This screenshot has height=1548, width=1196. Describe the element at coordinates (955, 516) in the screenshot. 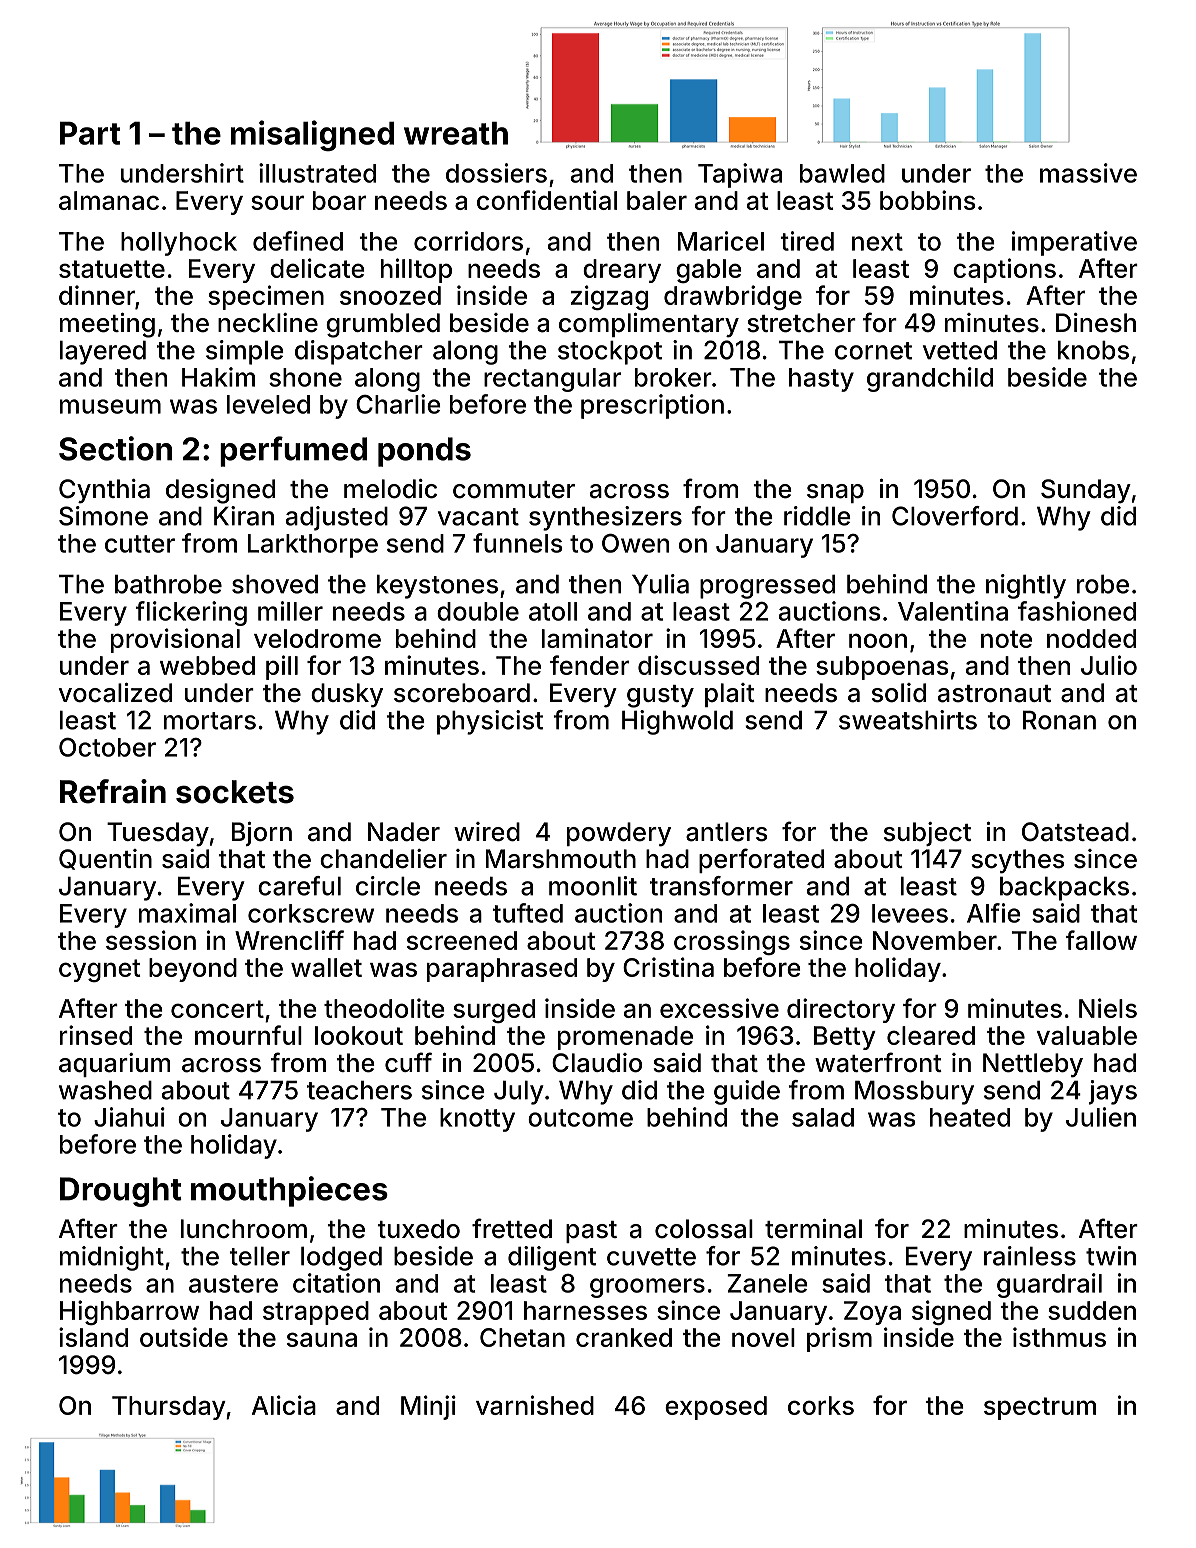

I see `Cloverford` at that location.
